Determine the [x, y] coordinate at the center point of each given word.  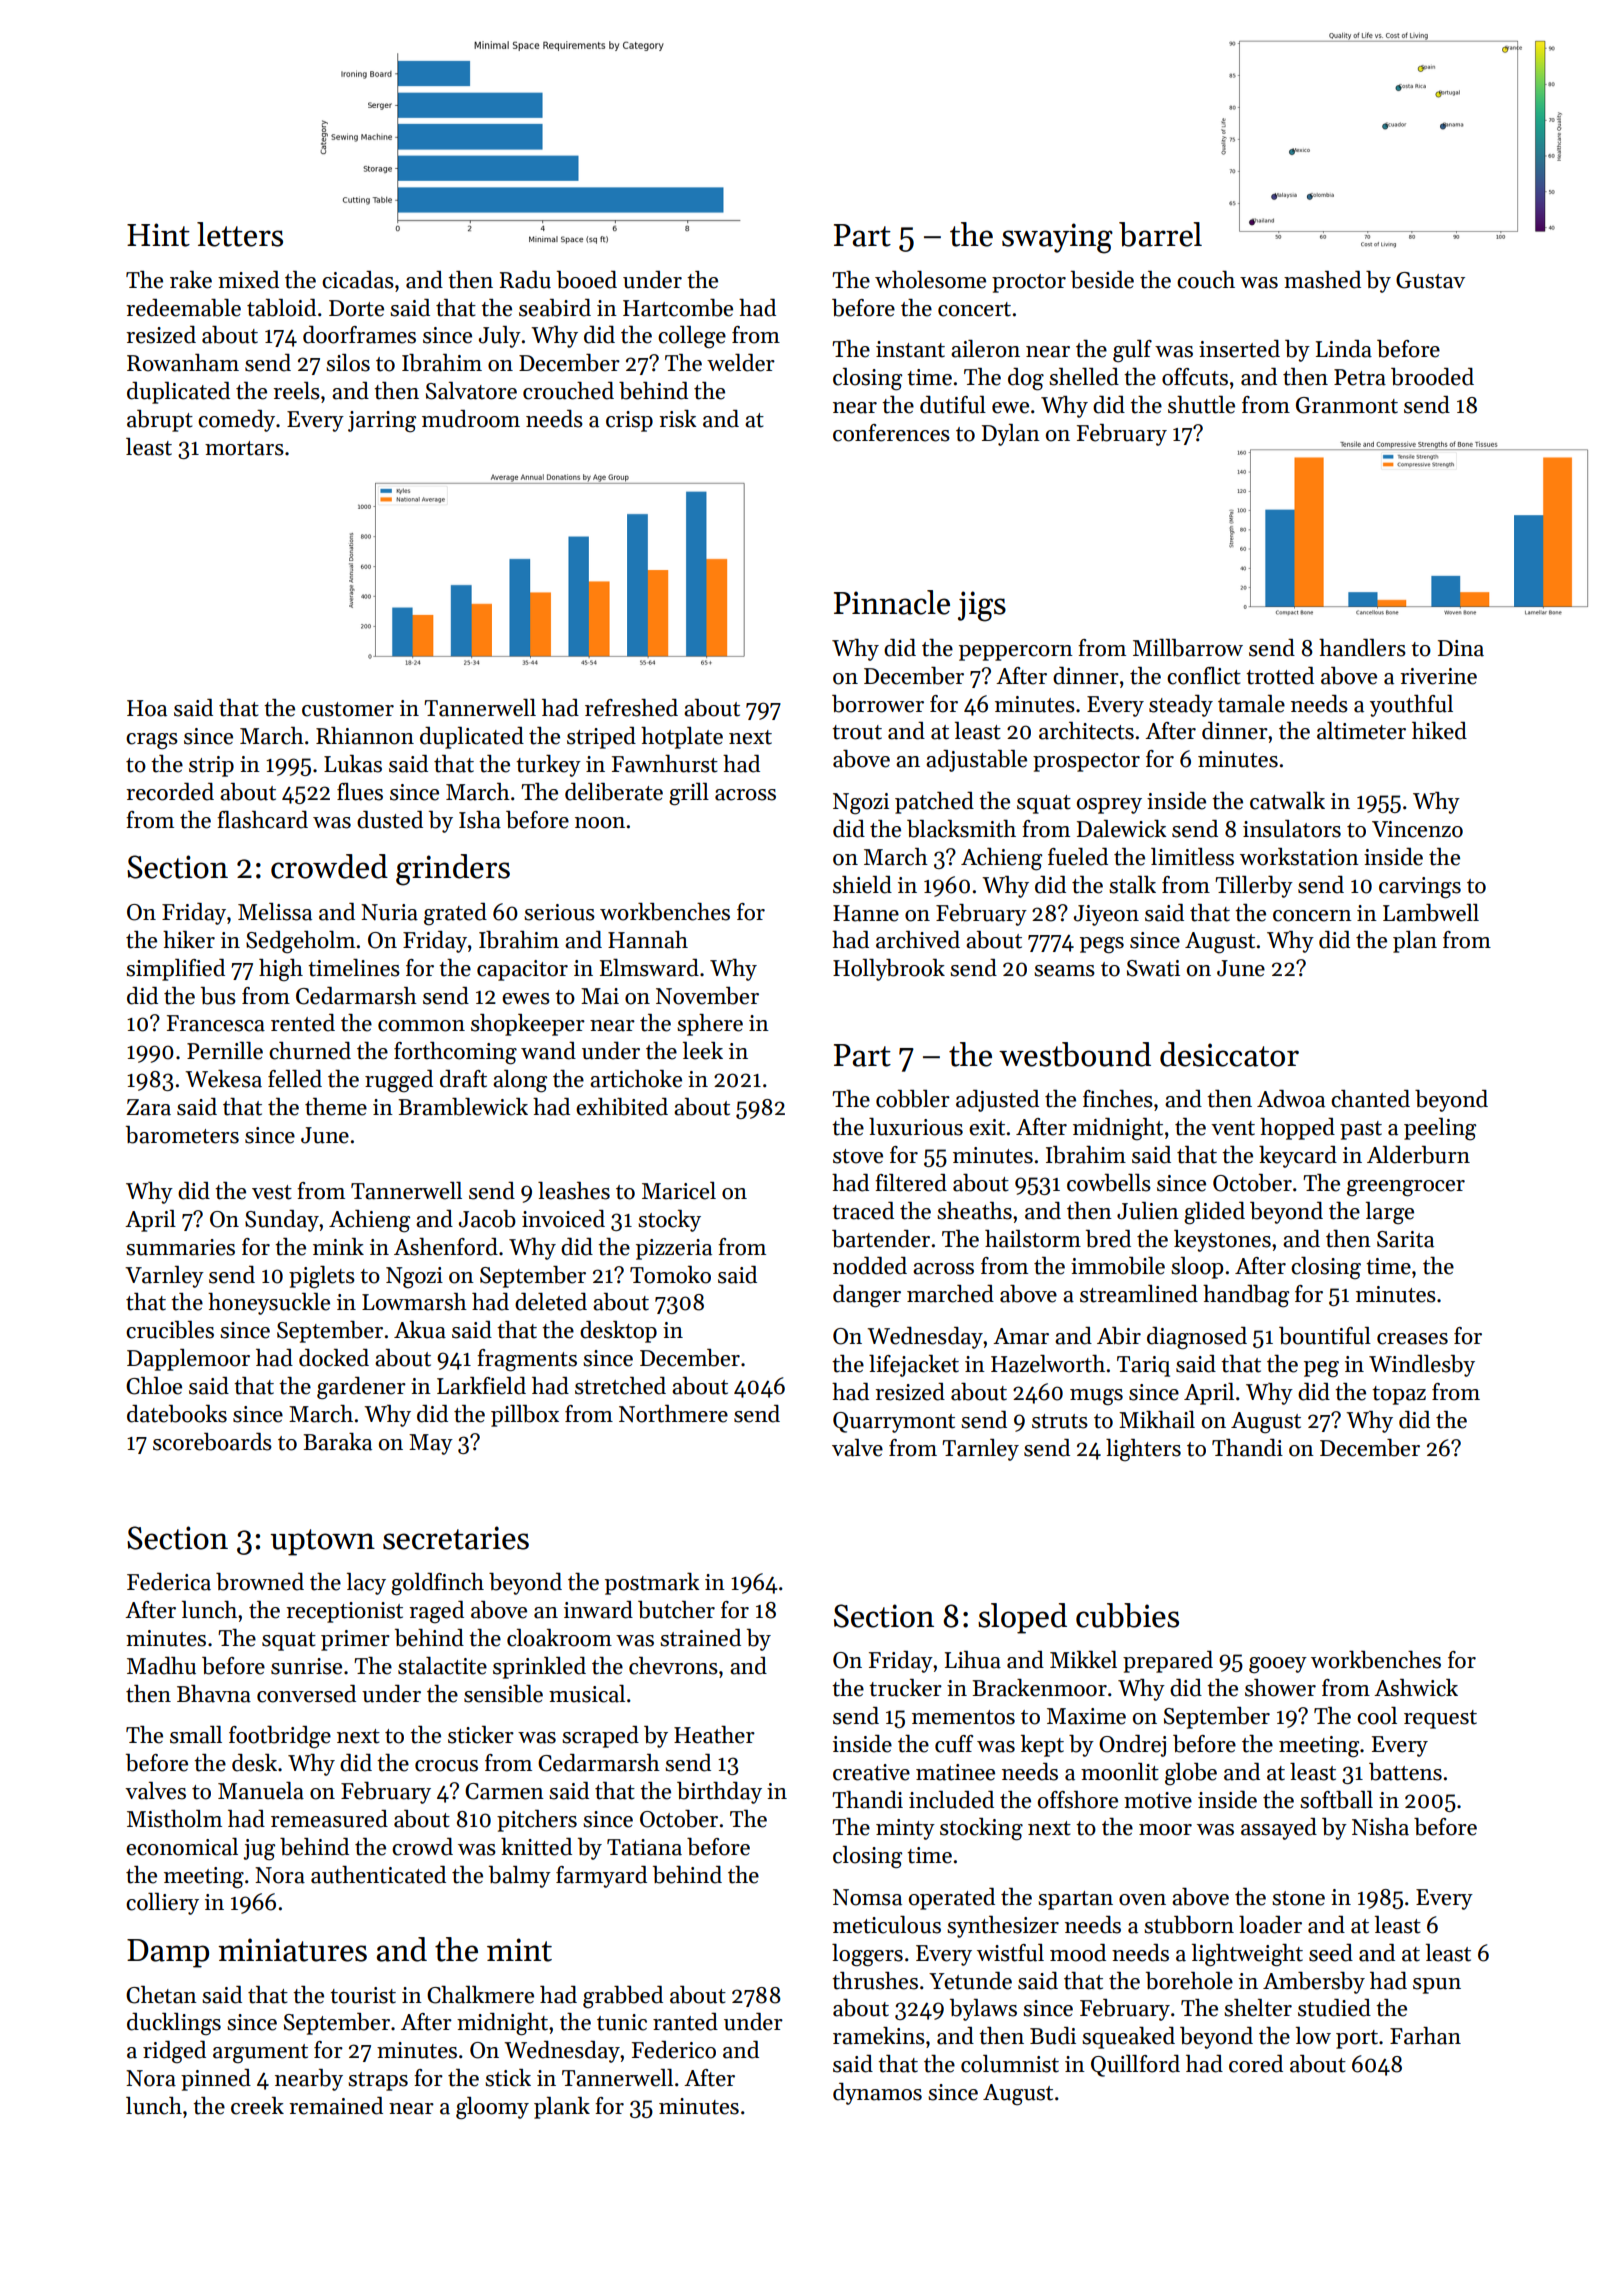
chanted [1370, 1099]
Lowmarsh [414, 1302]
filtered [911, 1183]
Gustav [1430, 280]
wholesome [930, 280]
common [421, 1026]
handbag [1246, 1296]
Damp [168, 1953]
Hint [158, 235]
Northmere [673, 1414]
